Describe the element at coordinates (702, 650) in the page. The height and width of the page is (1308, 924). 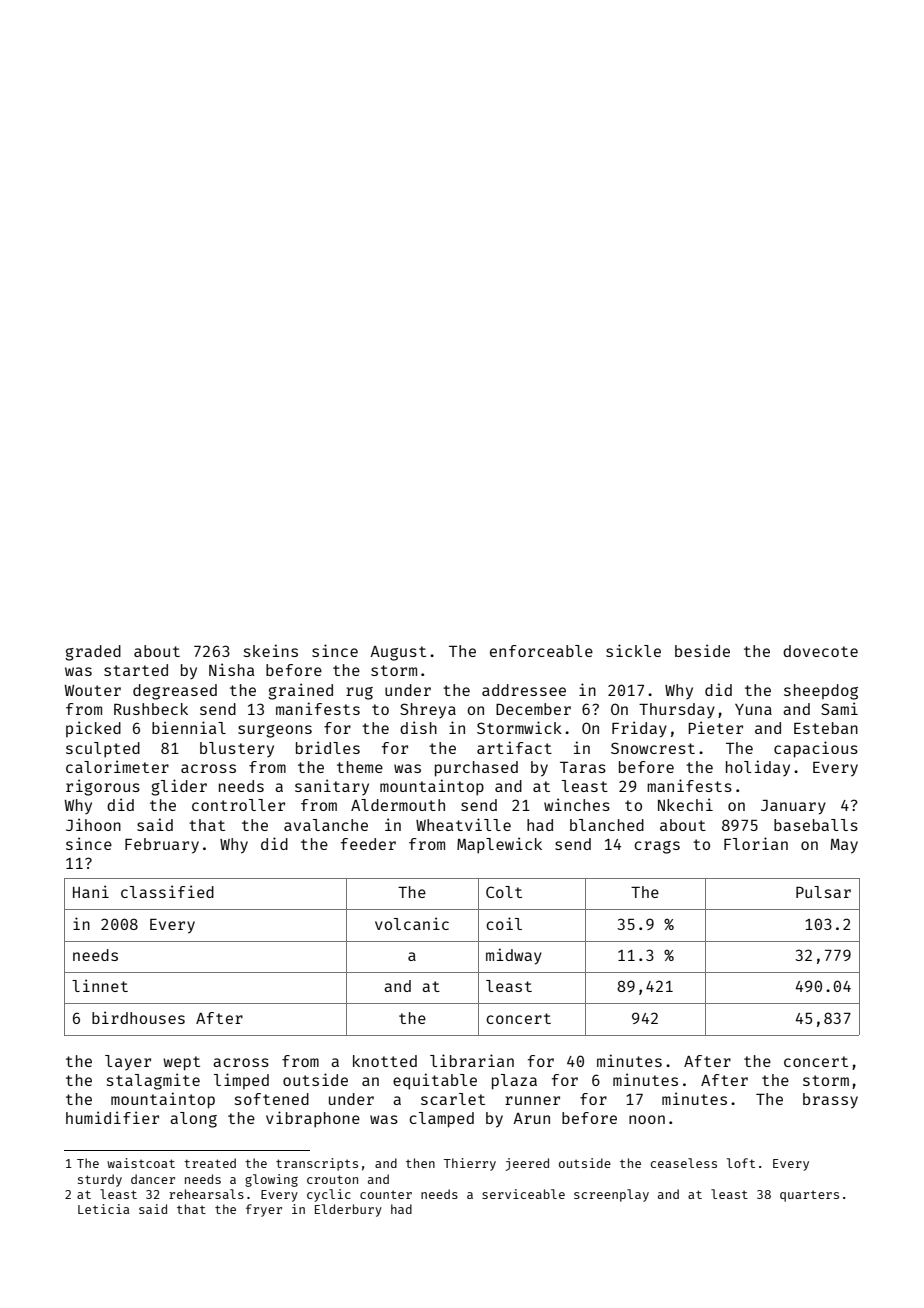
I see `beside` at that location.
